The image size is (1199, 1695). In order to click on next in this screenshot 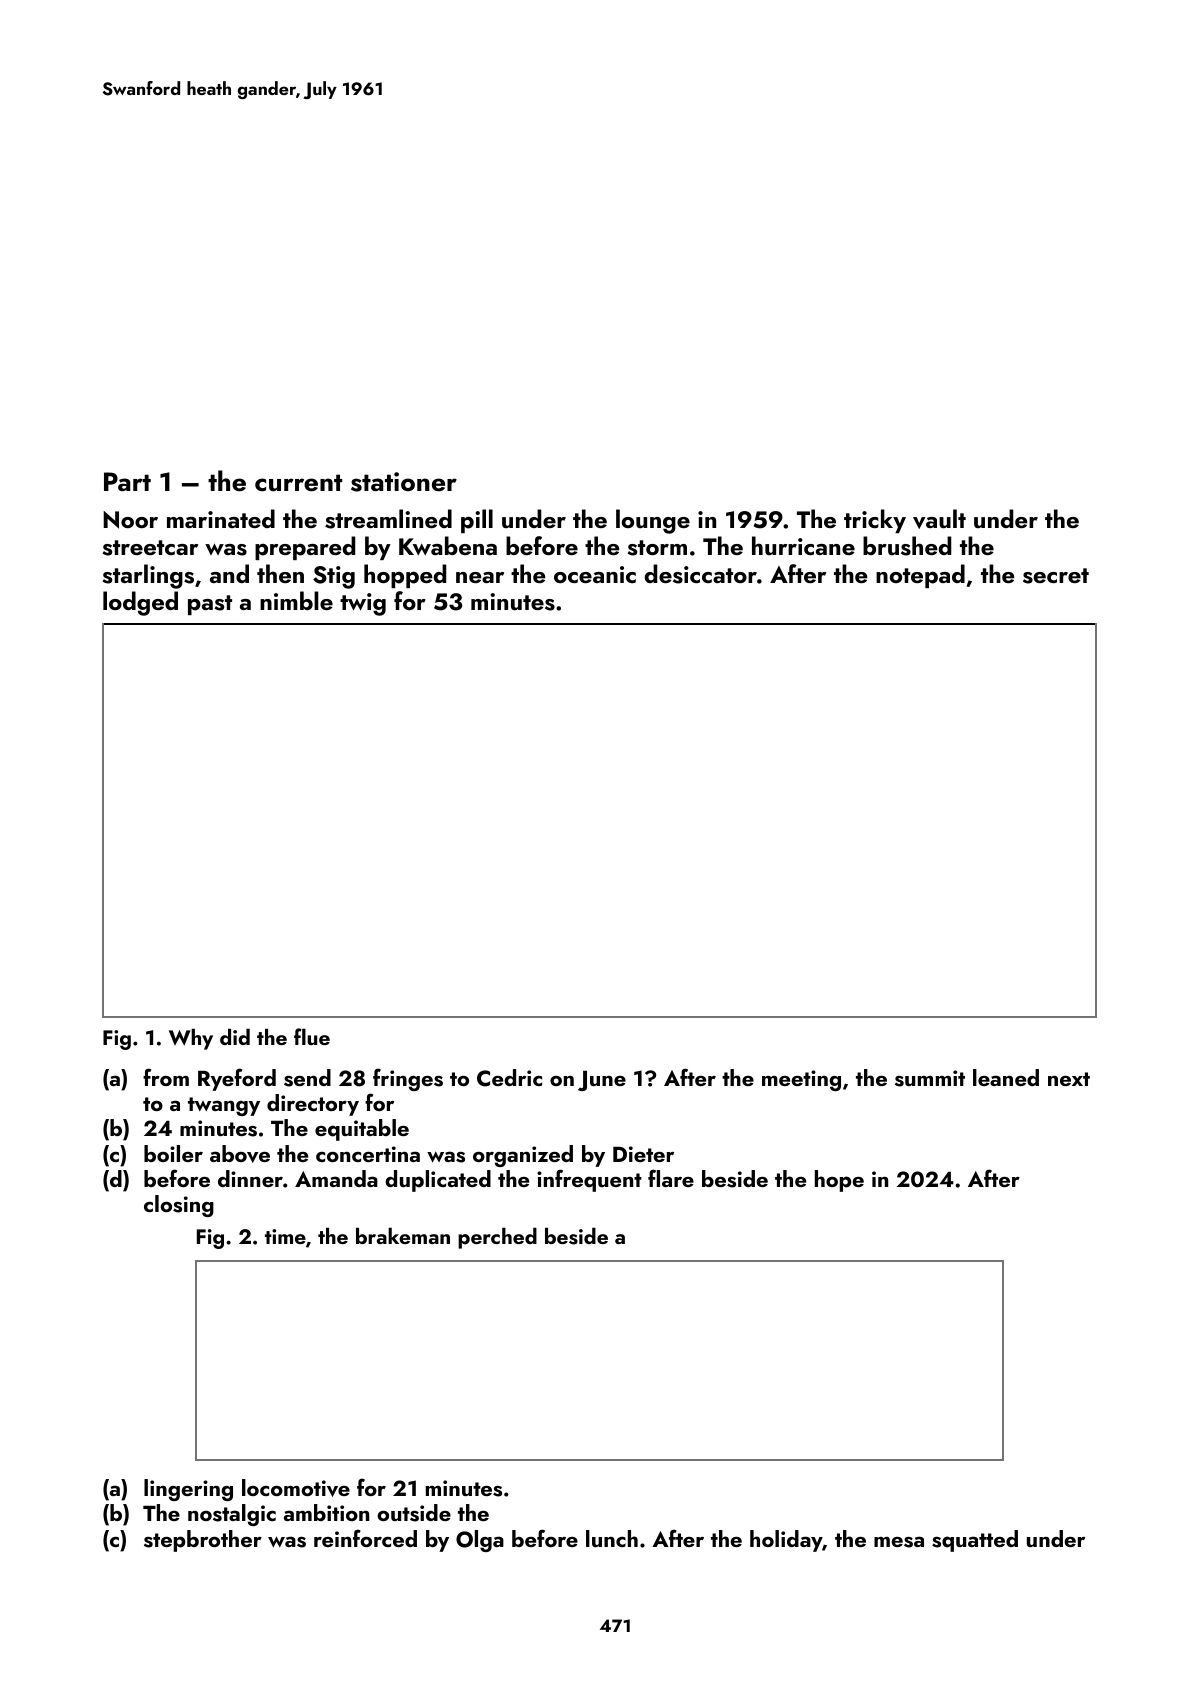, I will do `click(1069, 1079)`.
